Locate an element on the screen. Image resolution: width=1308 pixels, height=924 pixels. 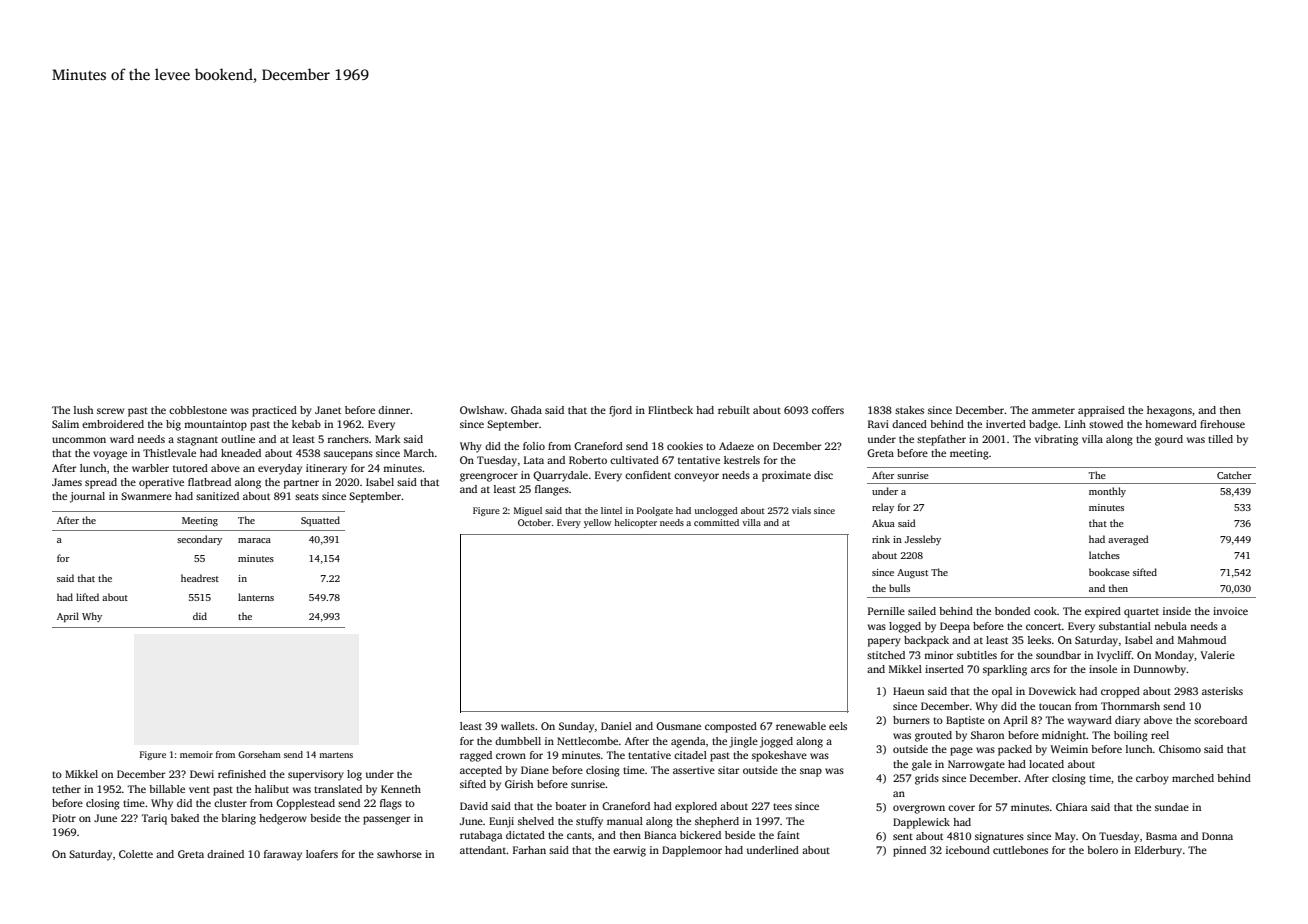
papery is located at coordinates (884, 642).
